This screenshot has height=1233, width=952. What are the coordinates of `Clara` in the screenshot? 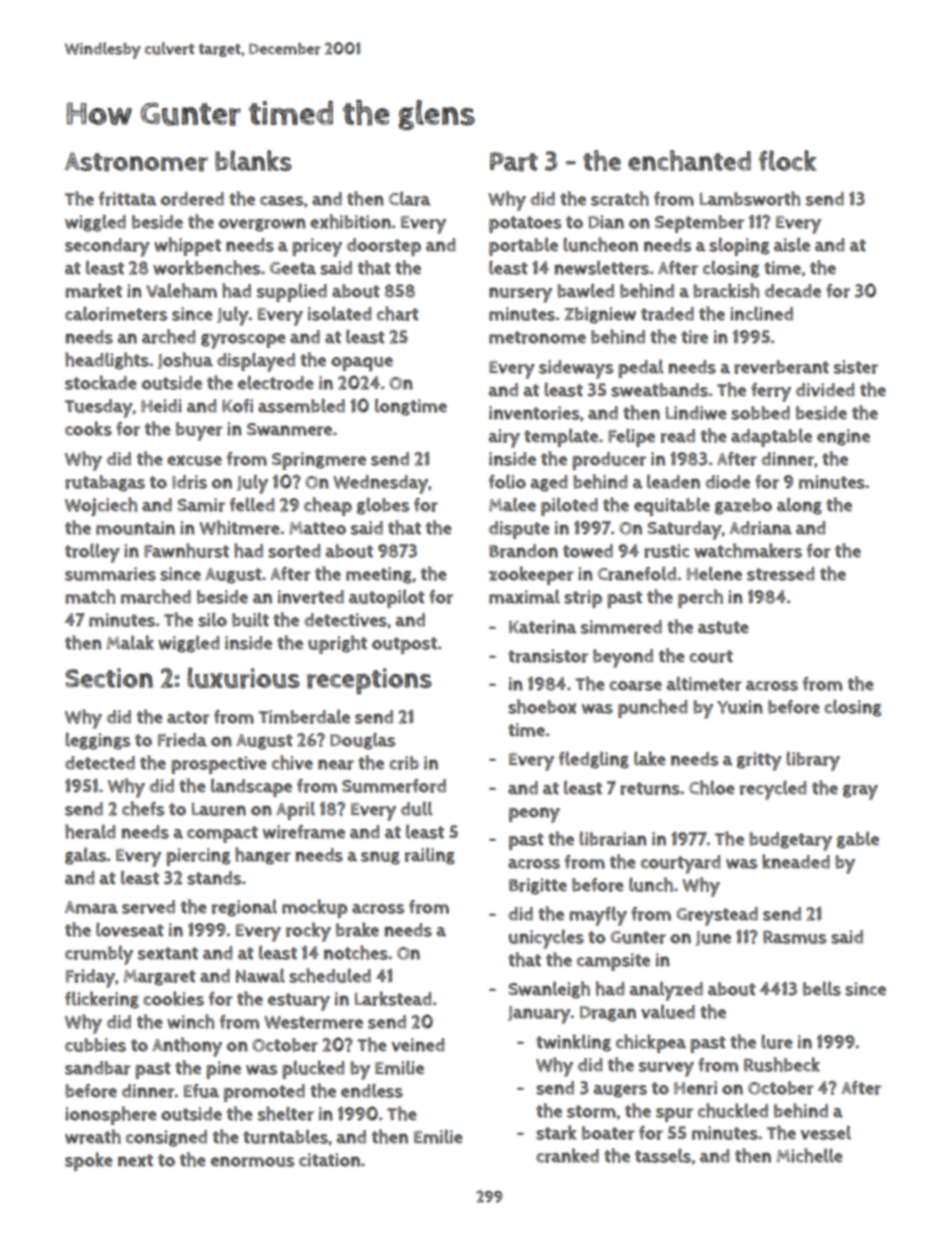 It's located at (410, 198).
